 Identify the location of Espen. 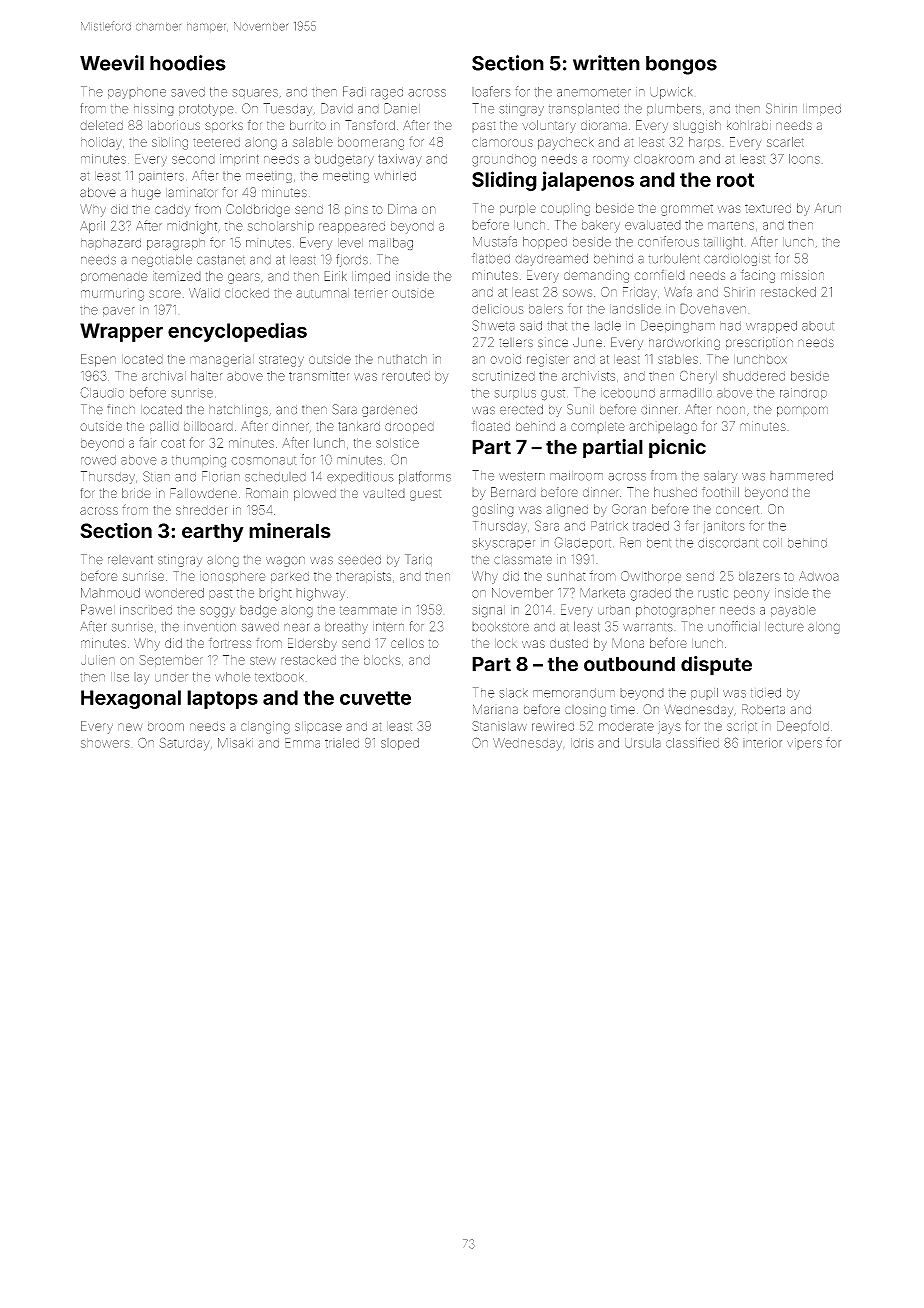
(98, 360).
